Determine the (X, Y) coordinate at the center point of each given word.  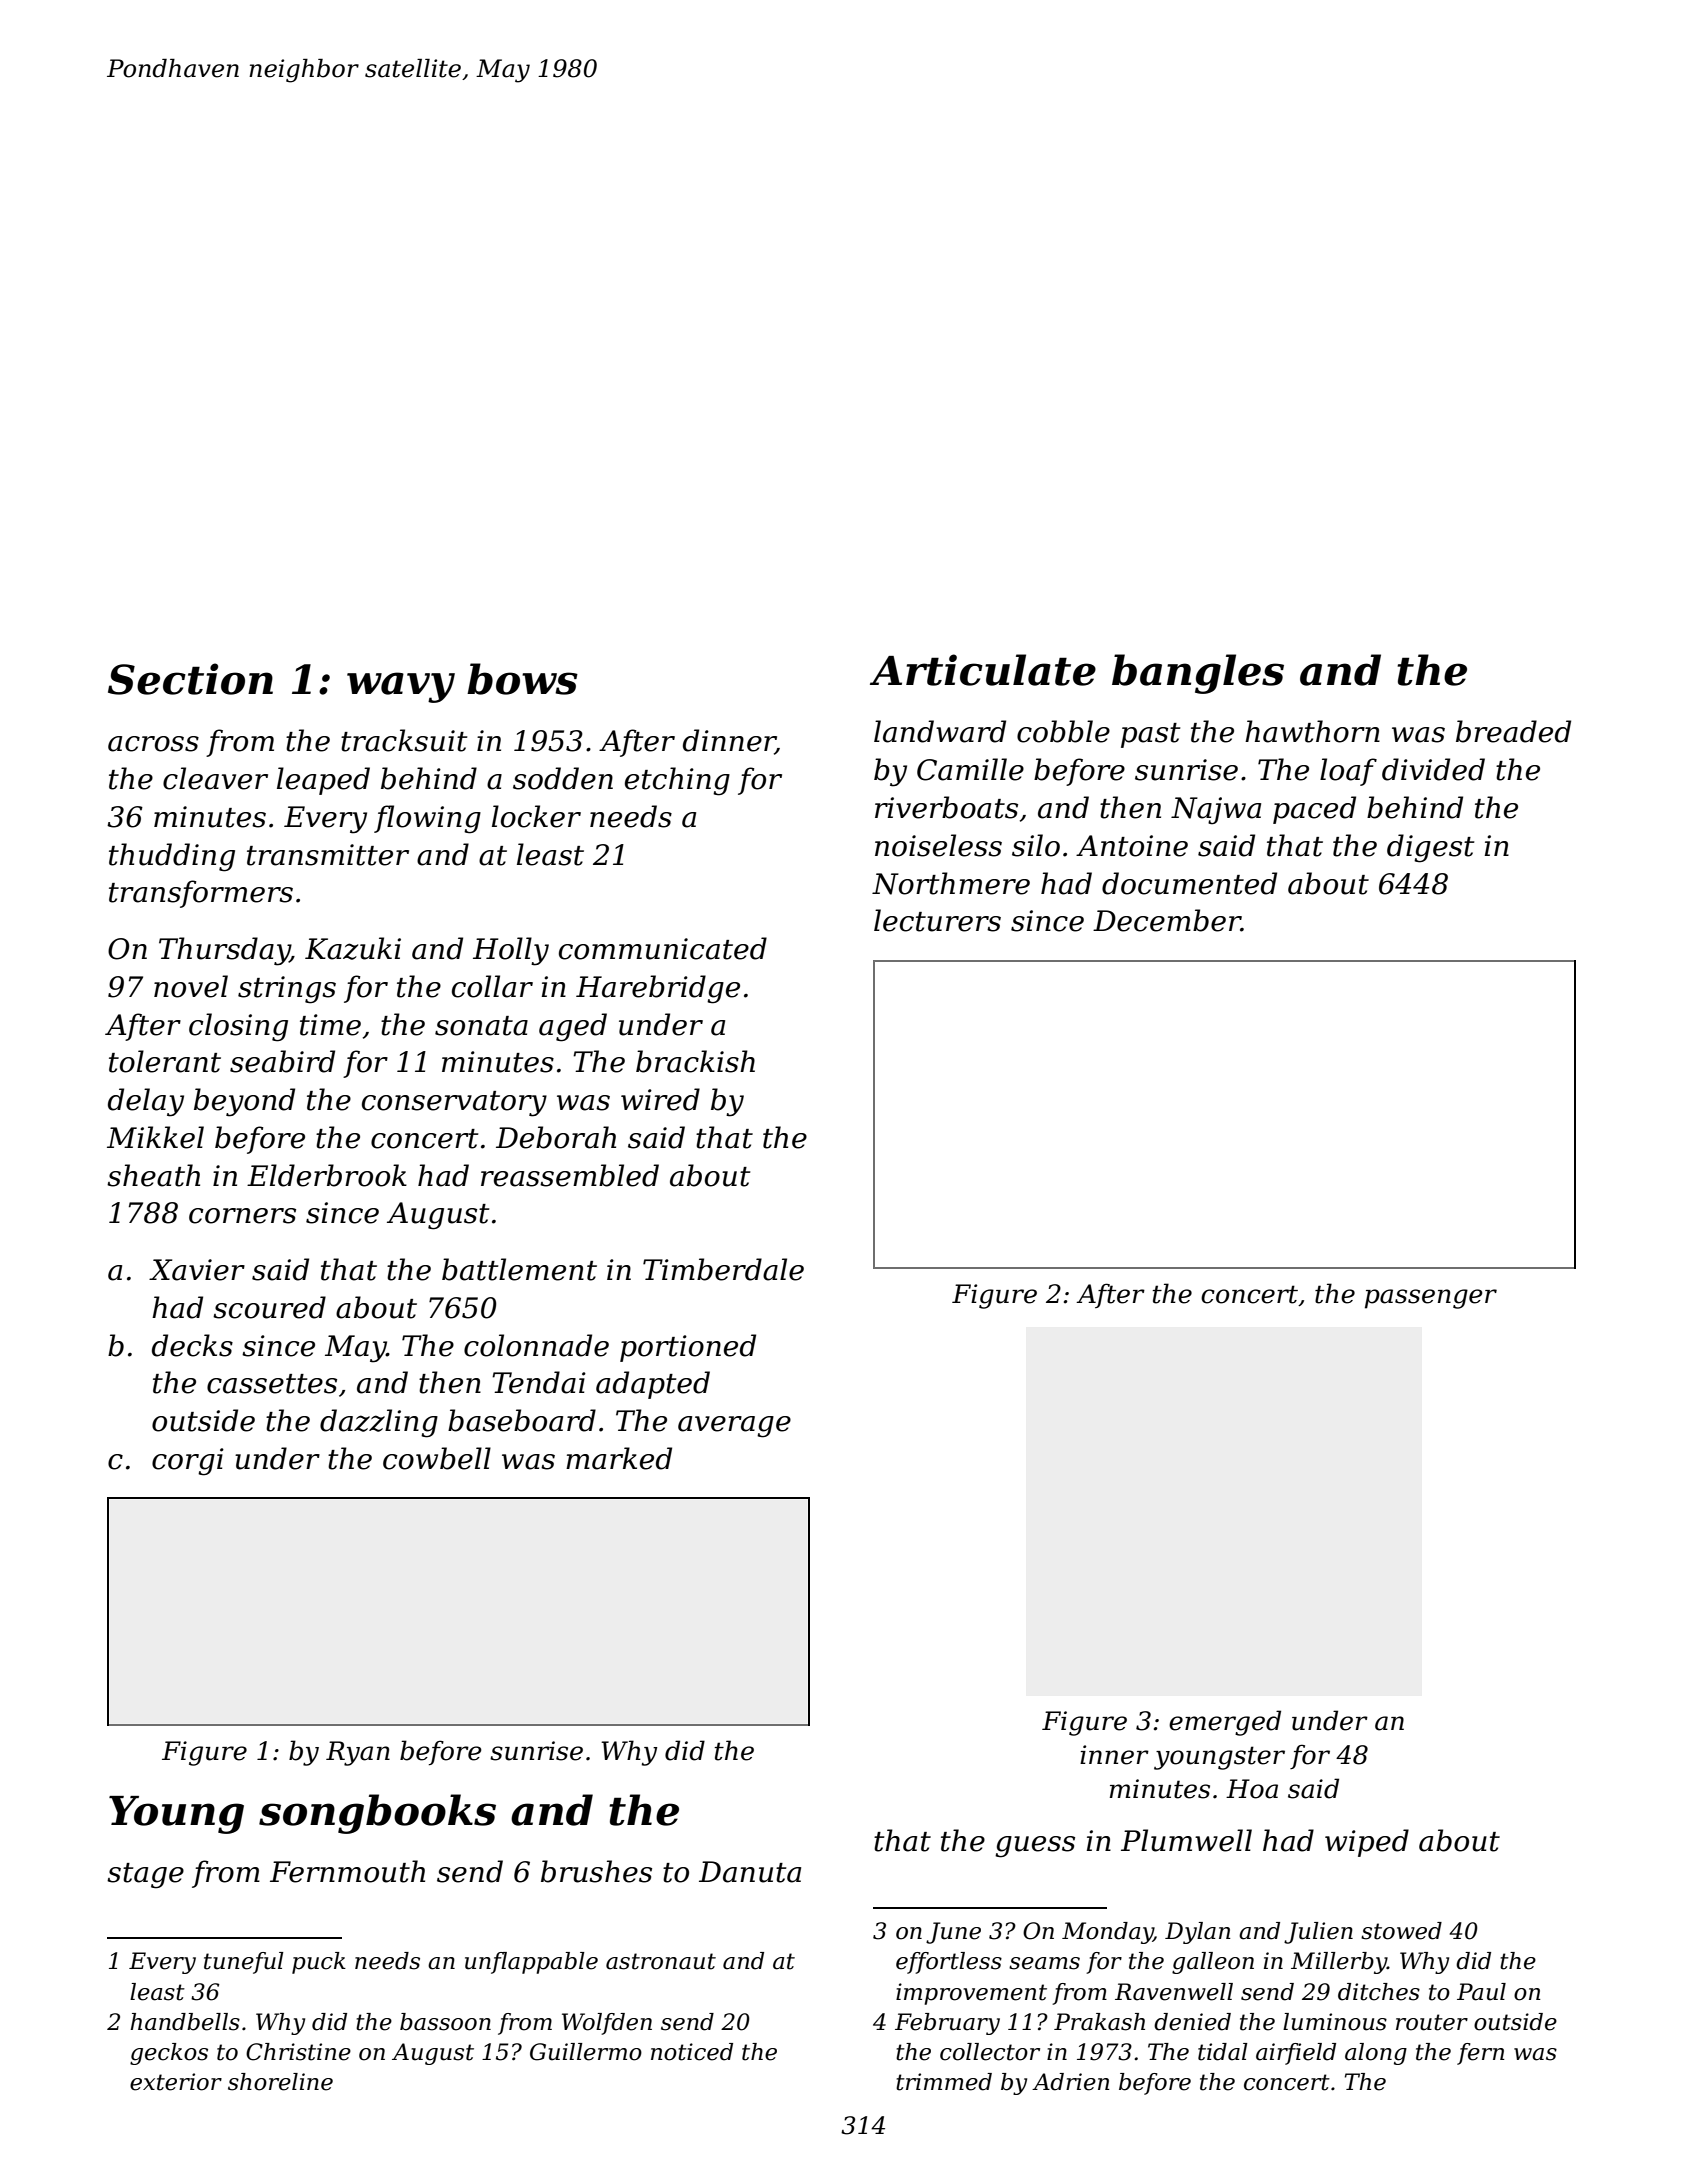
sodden (563, 778)
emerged (1225, 1723)
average (734, 1427)
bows (522, 679)
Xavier (197, 1270)
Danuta (750, 1872)
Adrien (1071, 2082)
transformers (201, 894)
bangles (1198, 674)
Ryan (358, 1753)
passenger (1431, 1299)
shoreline (280, 2082)
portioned (688, 1348)
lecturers (937, 920)
